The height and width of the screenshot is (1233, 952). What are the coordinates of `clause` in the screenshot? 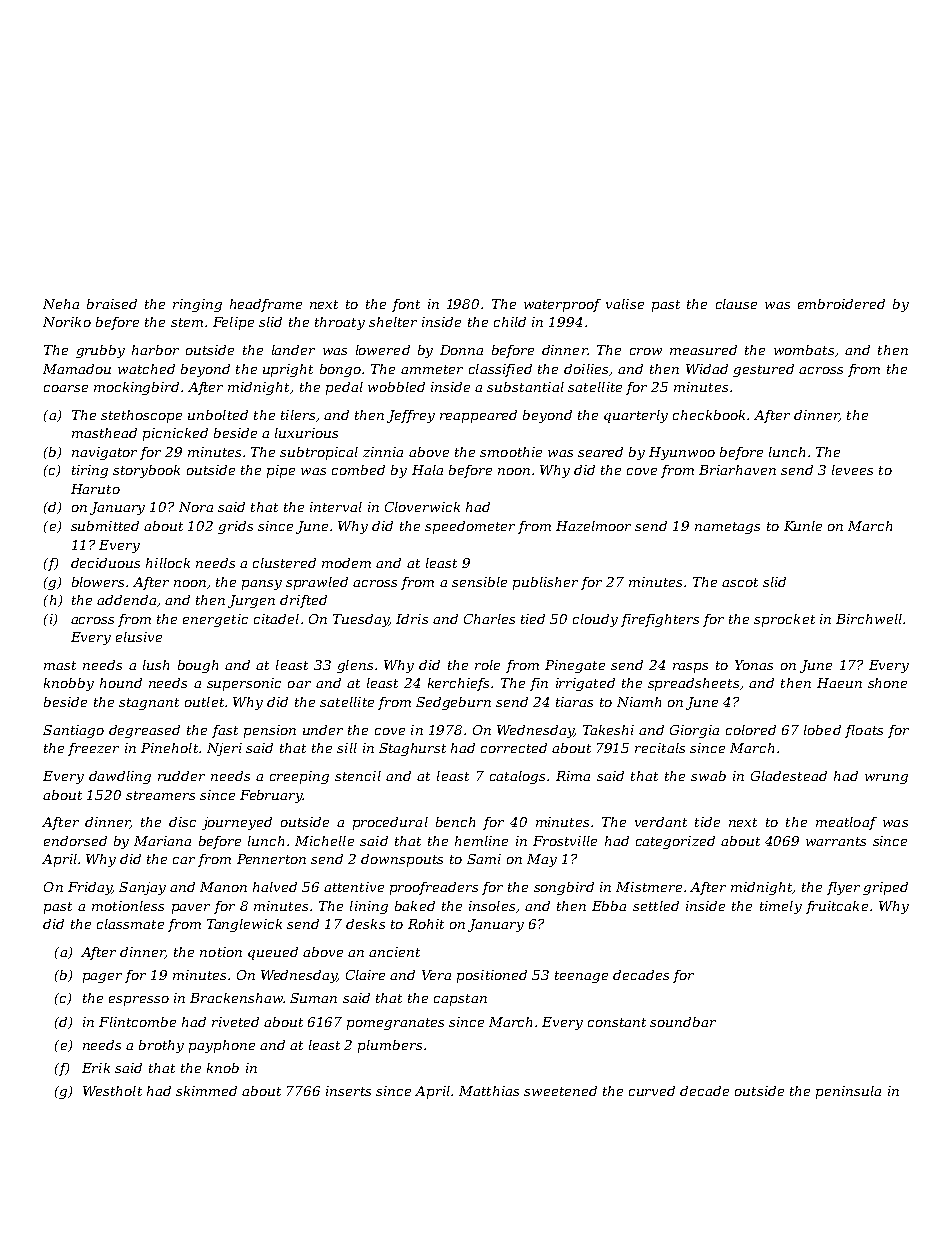 It's located at (736, 304).
